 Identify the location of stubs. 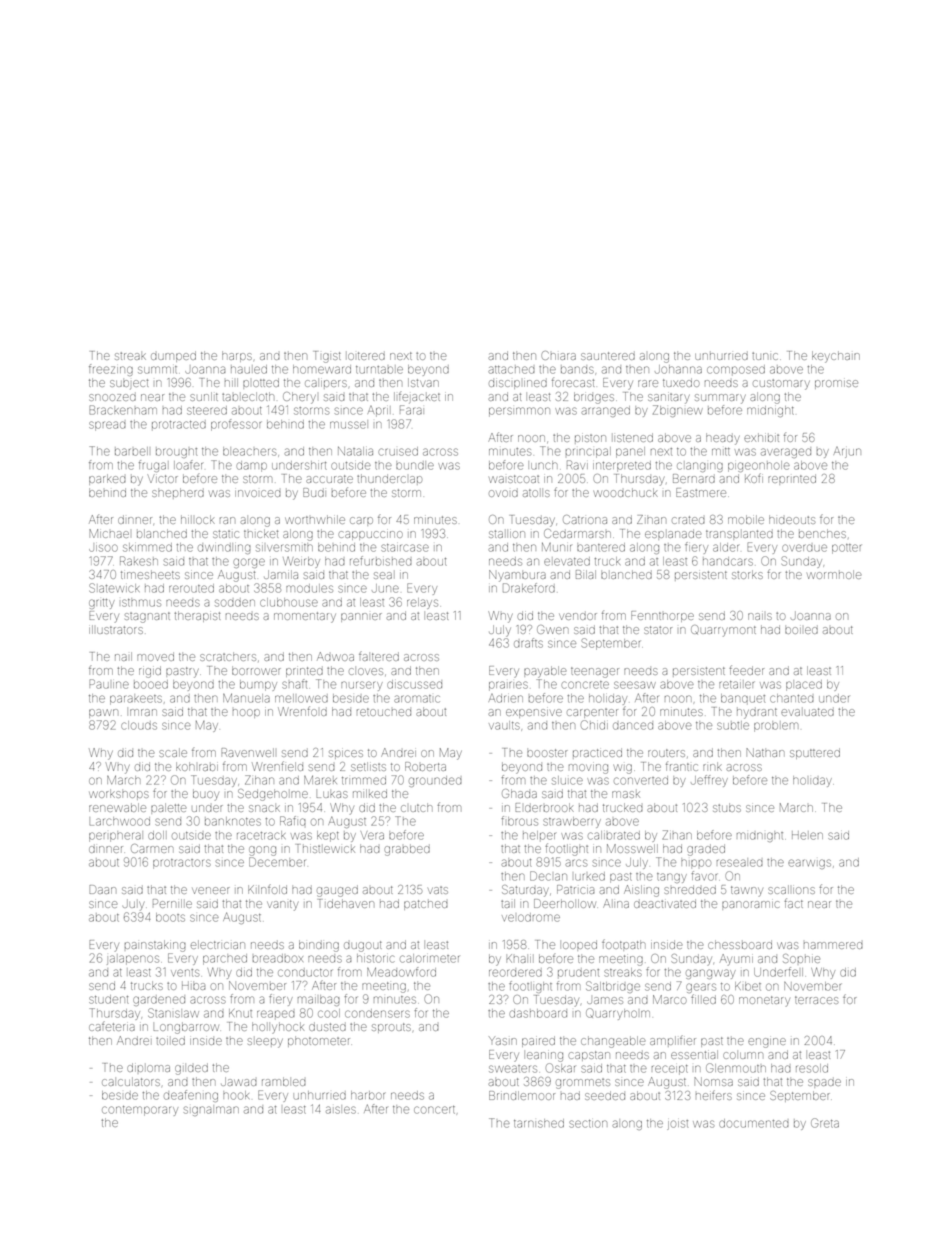
(727, 807).
